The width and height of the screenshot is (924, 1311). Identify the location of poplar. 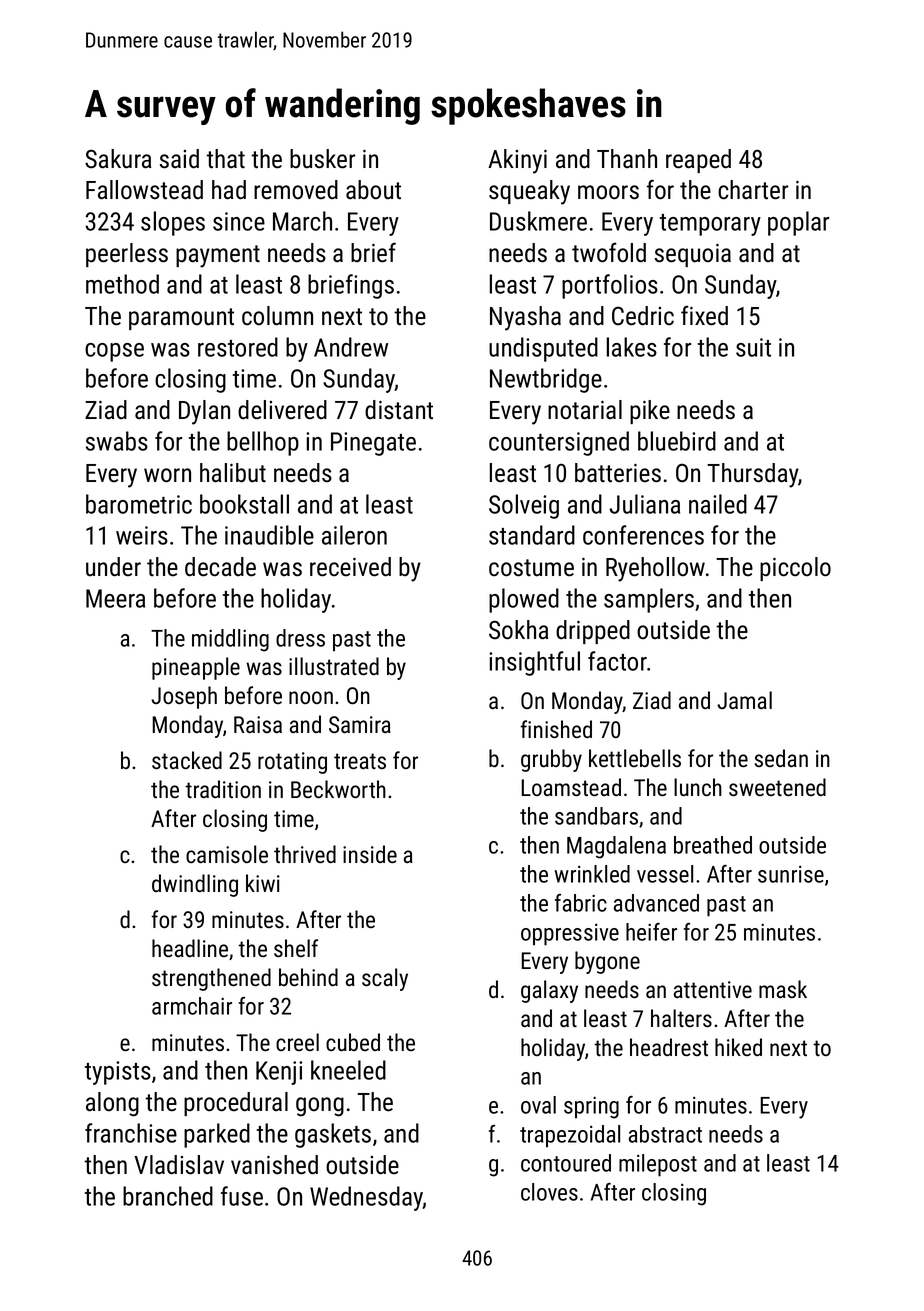
(798, 223).
